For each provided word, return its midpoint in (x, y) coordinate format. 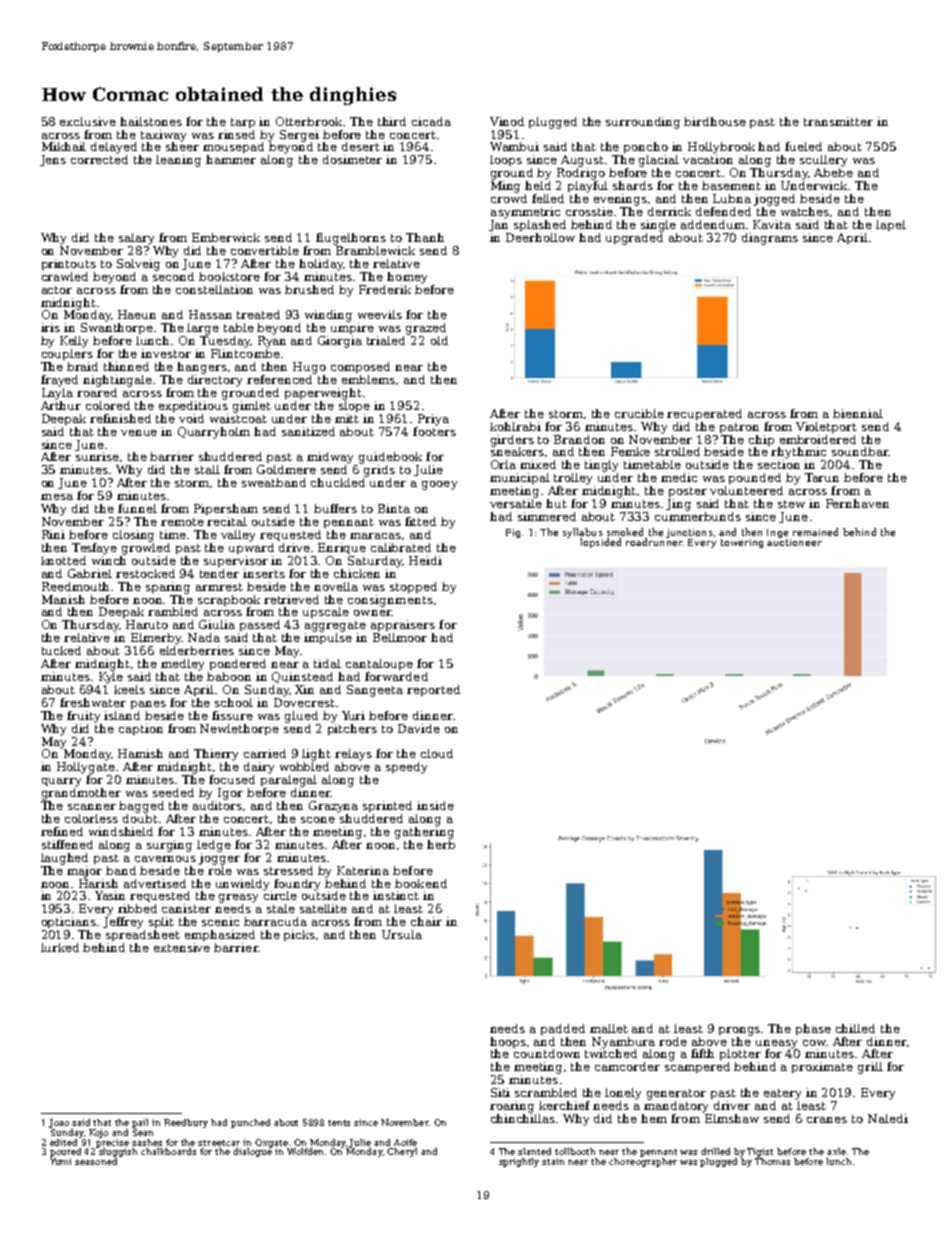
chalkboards (168, 1151)
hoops (508, 1042)
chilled (855, 1028)
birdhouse (715, 121)
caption (141, 729)
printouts (69, 264)
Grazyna (333, 807)
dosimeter (352, 159)
